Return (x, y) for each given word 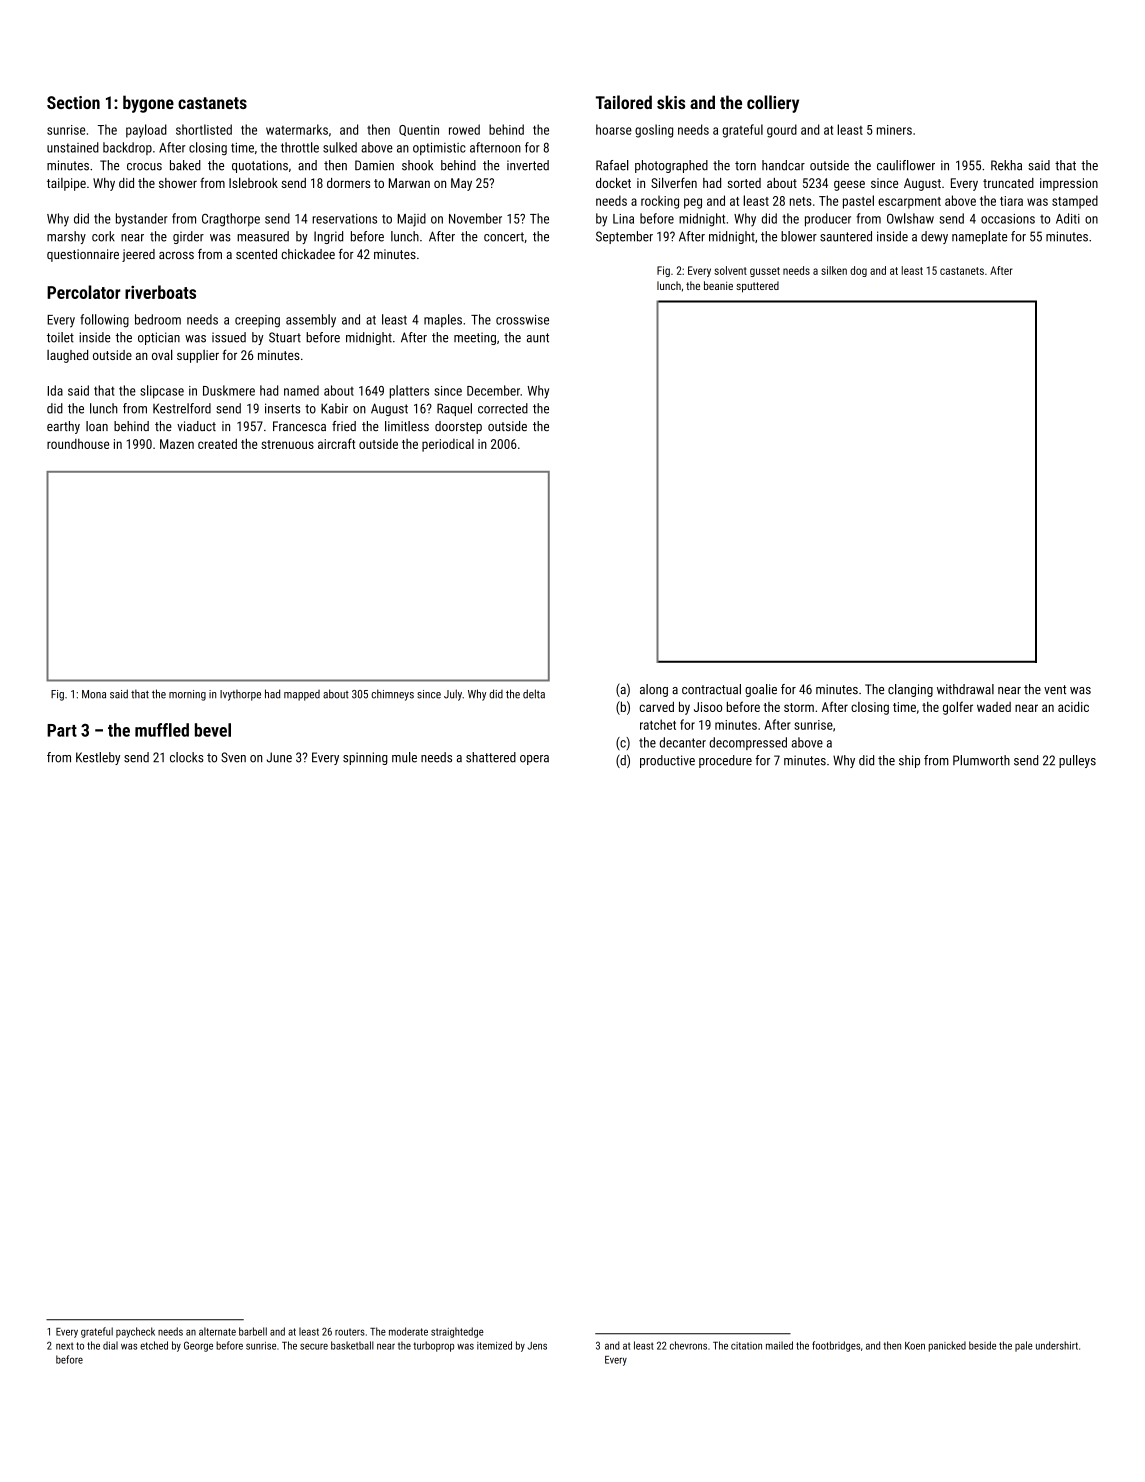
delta (534, 694)
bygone (148, 104)
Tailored (624, 102)
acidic (1073, 707)
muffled (162, 730)
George (198, 1346)
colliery (773, 104)
